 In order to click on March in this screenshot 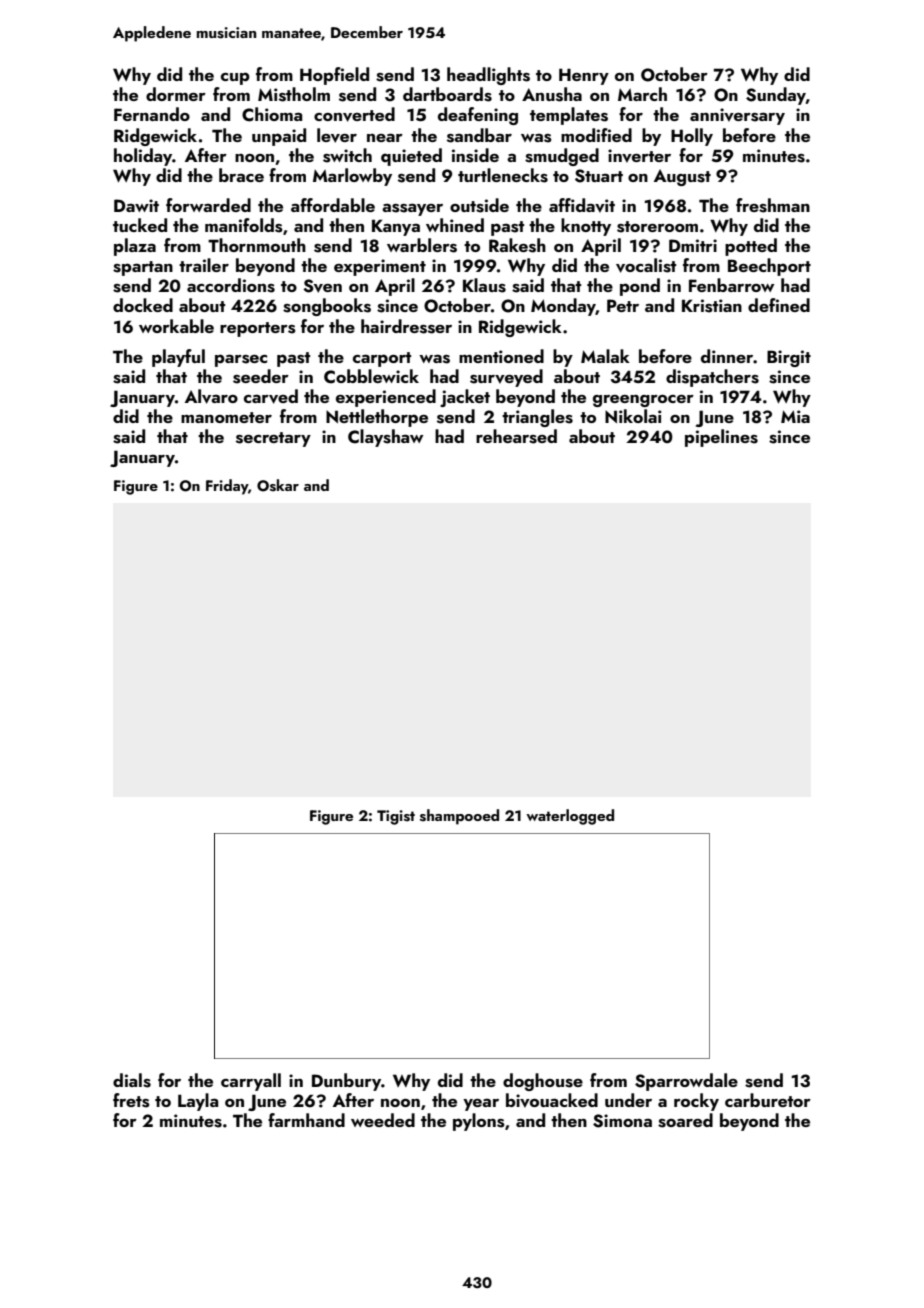, I will do `click(642, 94)`.
